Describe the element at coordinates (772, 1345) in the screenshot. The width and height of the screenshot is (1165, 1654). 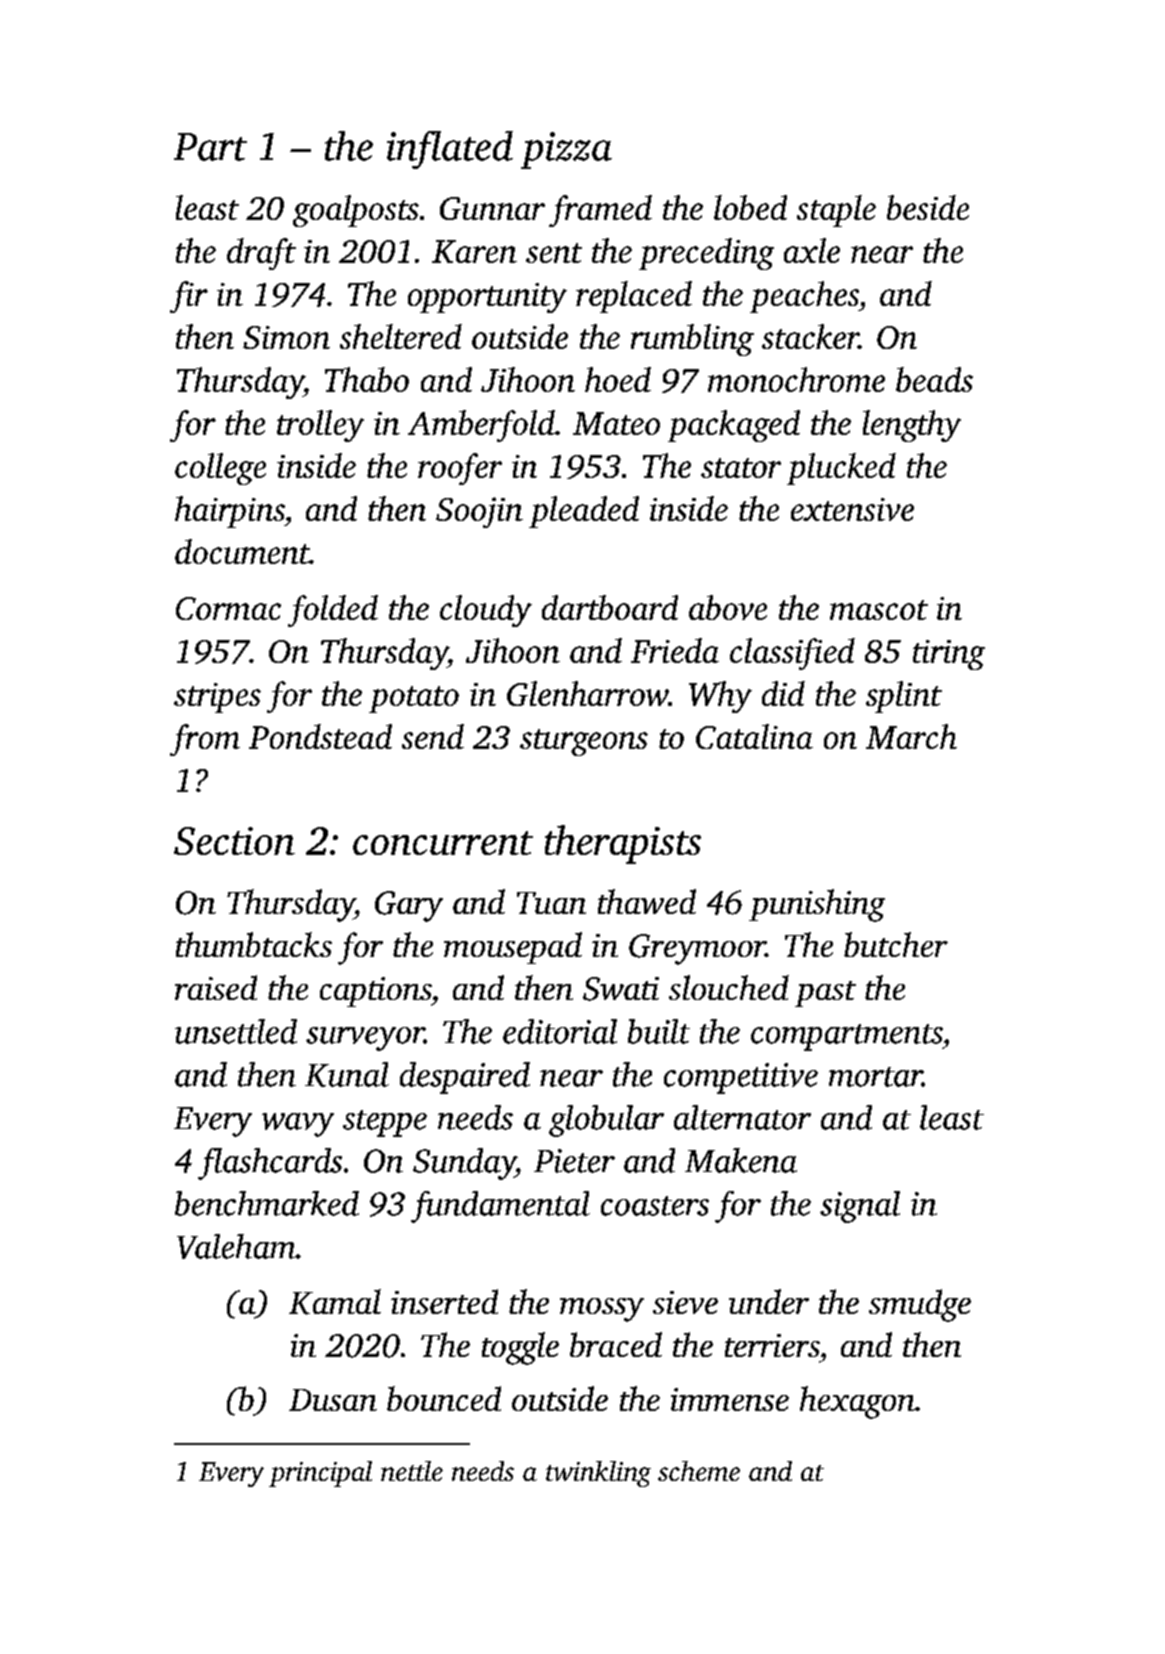
I see `terriers` at that location.
